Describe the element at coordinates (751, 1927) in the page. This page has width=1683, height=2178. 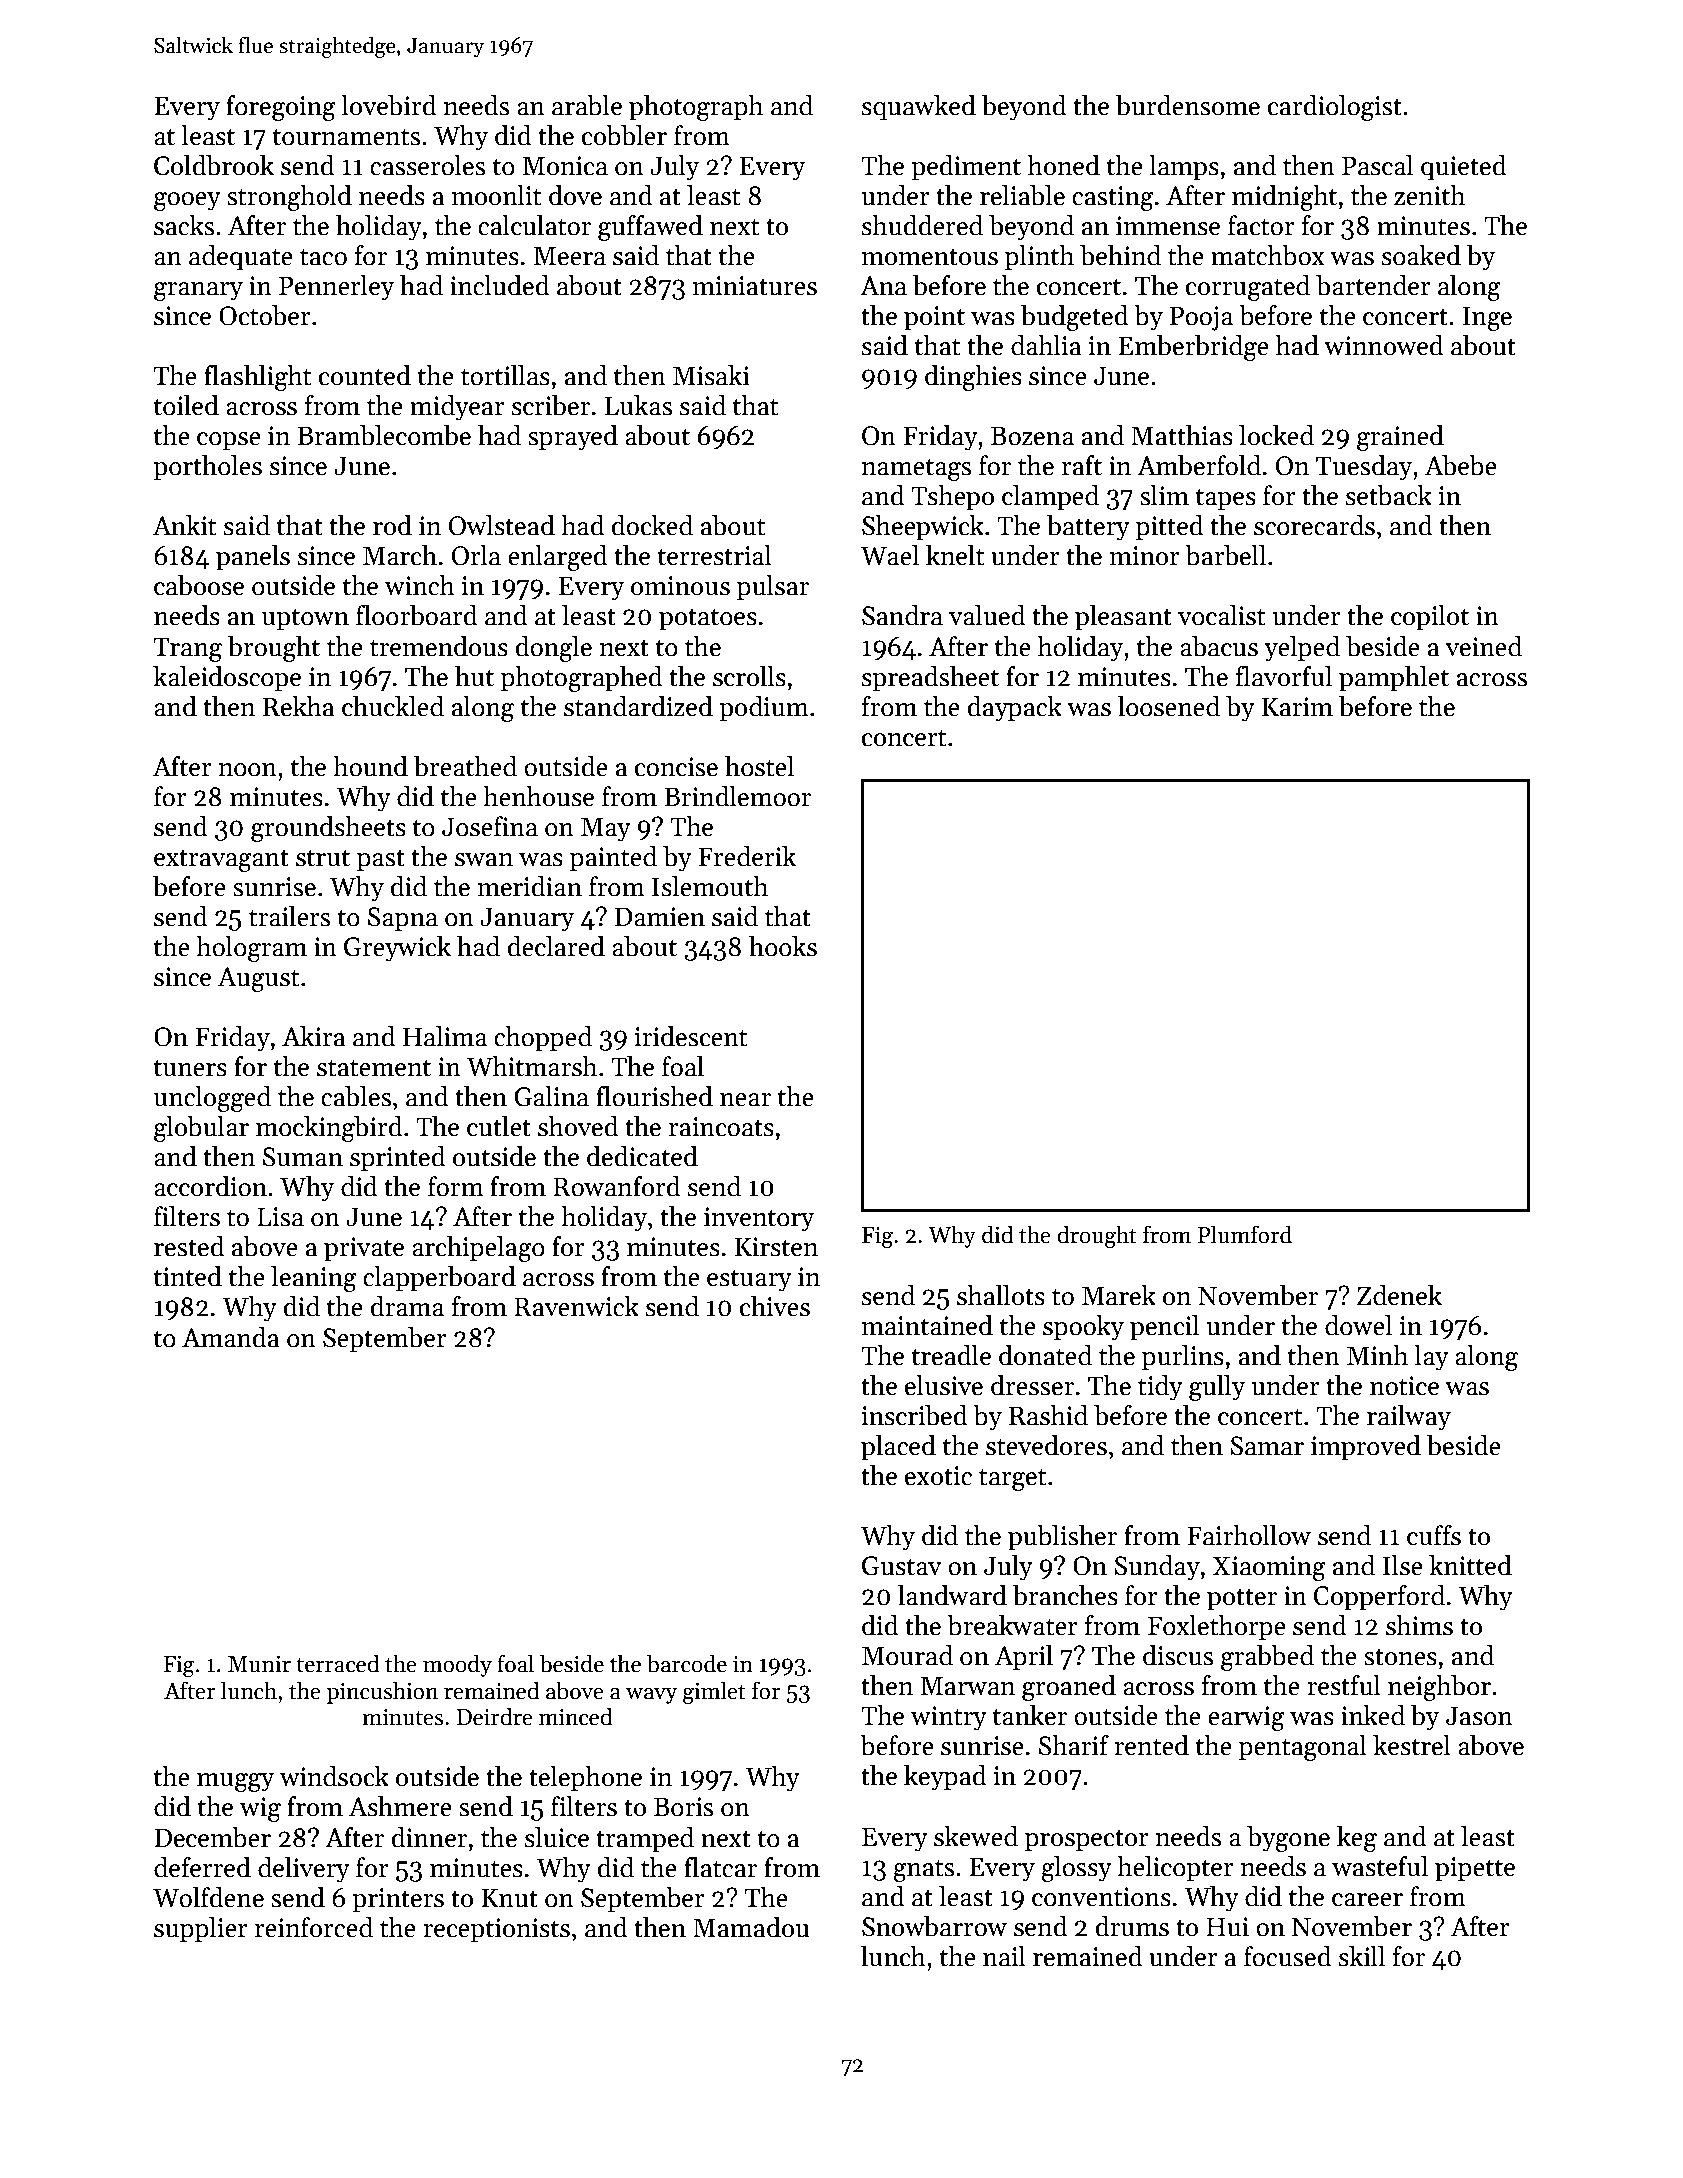
I see `Mamadou` at that location.
